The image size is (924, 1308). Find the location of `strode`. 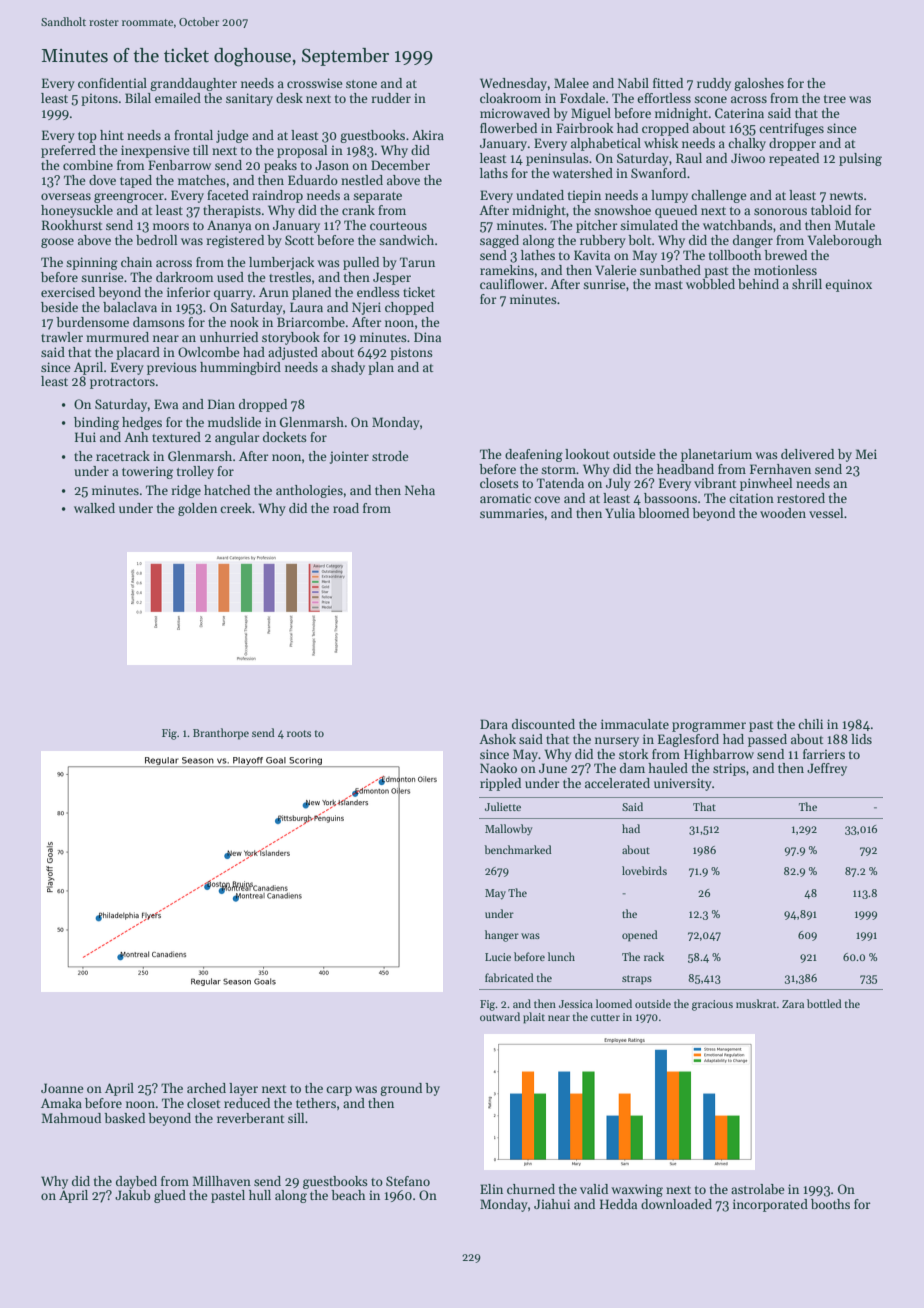

strode is located at coordinates (390, 456).
